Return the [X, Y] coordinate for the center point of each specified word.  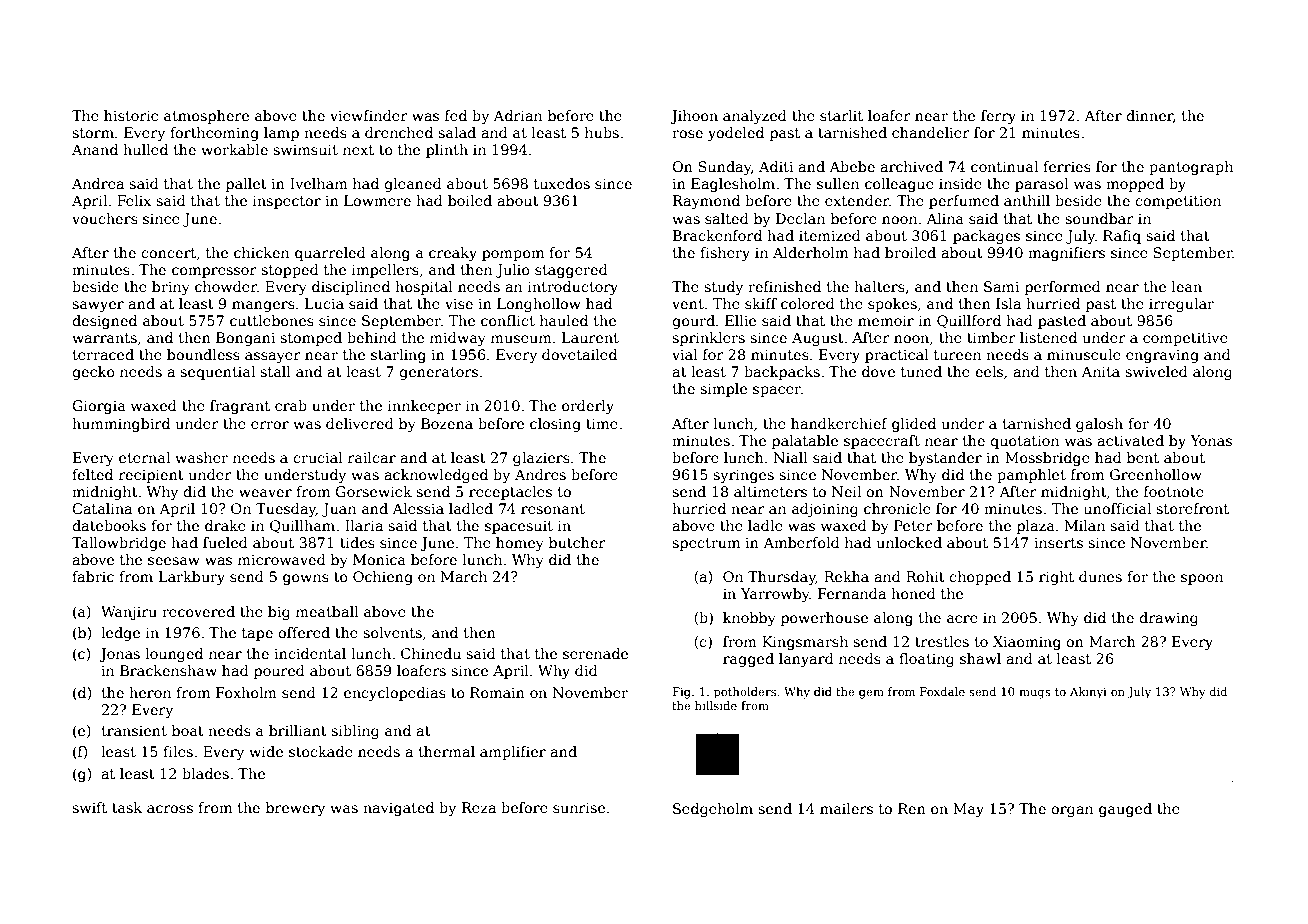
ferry [998, 117]
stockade [321, 751]
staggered [571, 271]
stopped [290, 271]
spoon [1202, 579]
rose [687, 134]
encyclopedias [395, 694]
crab [291, 405]
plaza [1036, 527]
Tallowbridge [119, 544]
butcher [577, 542]
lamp [281, 134]
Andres [540, 474]
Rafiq [1122, 237]
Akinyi [1088, 693]
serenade [595, 653]
